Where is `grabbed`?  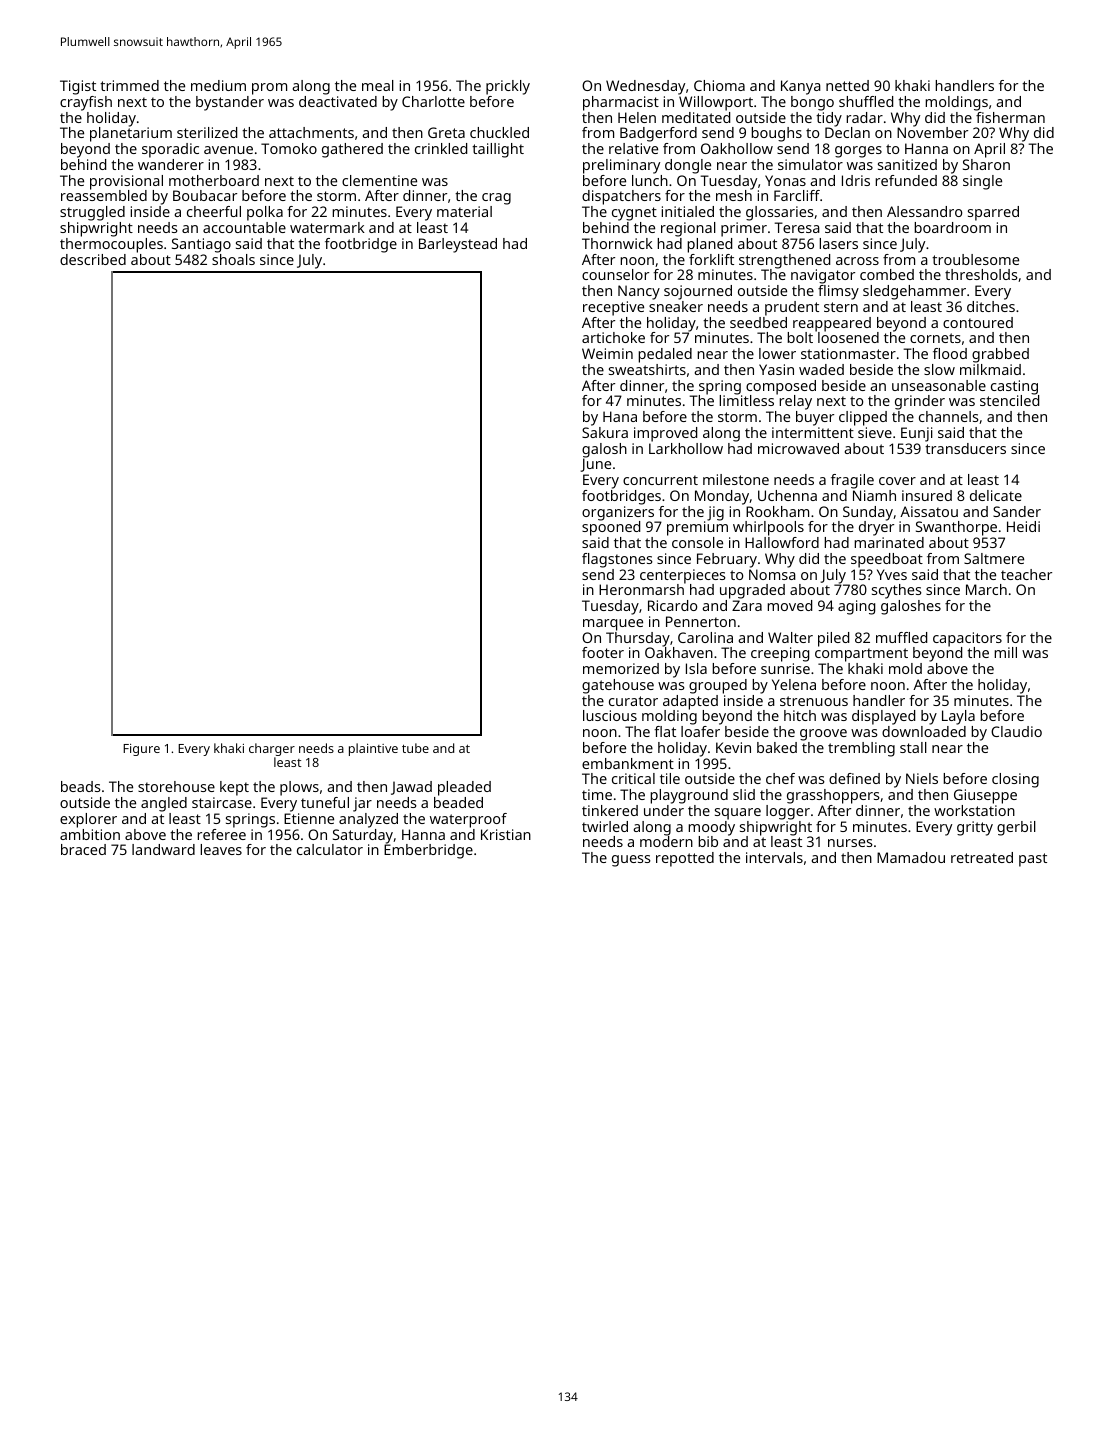 grabbed is located at coordinates (1000, 355).
